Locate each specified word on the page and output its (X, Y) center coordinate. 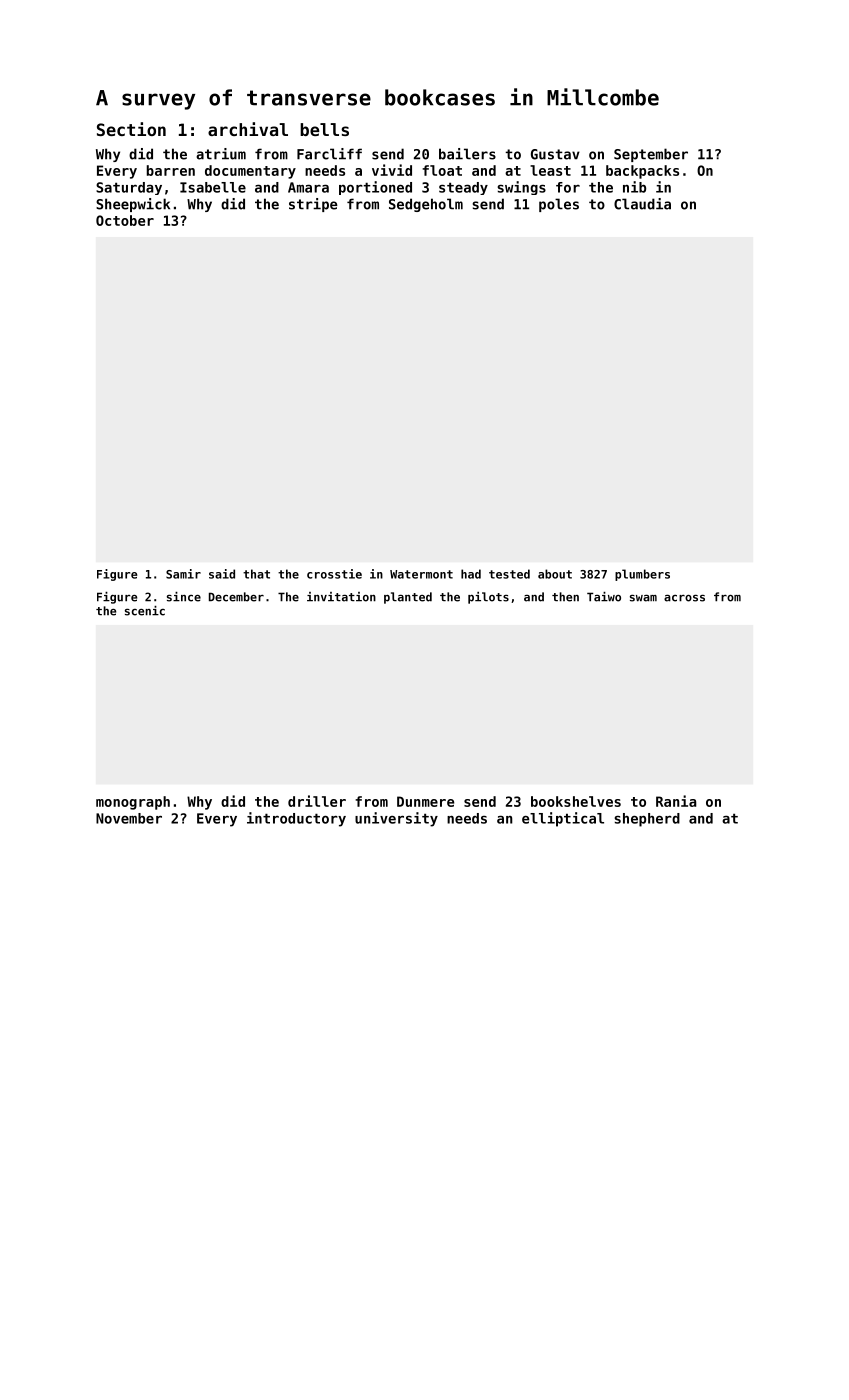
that (256, 574)
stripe (313, 205)
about (555, 574)
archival (248, 129)
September (651, 155)
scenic (145, 611)
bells (324, 129)
